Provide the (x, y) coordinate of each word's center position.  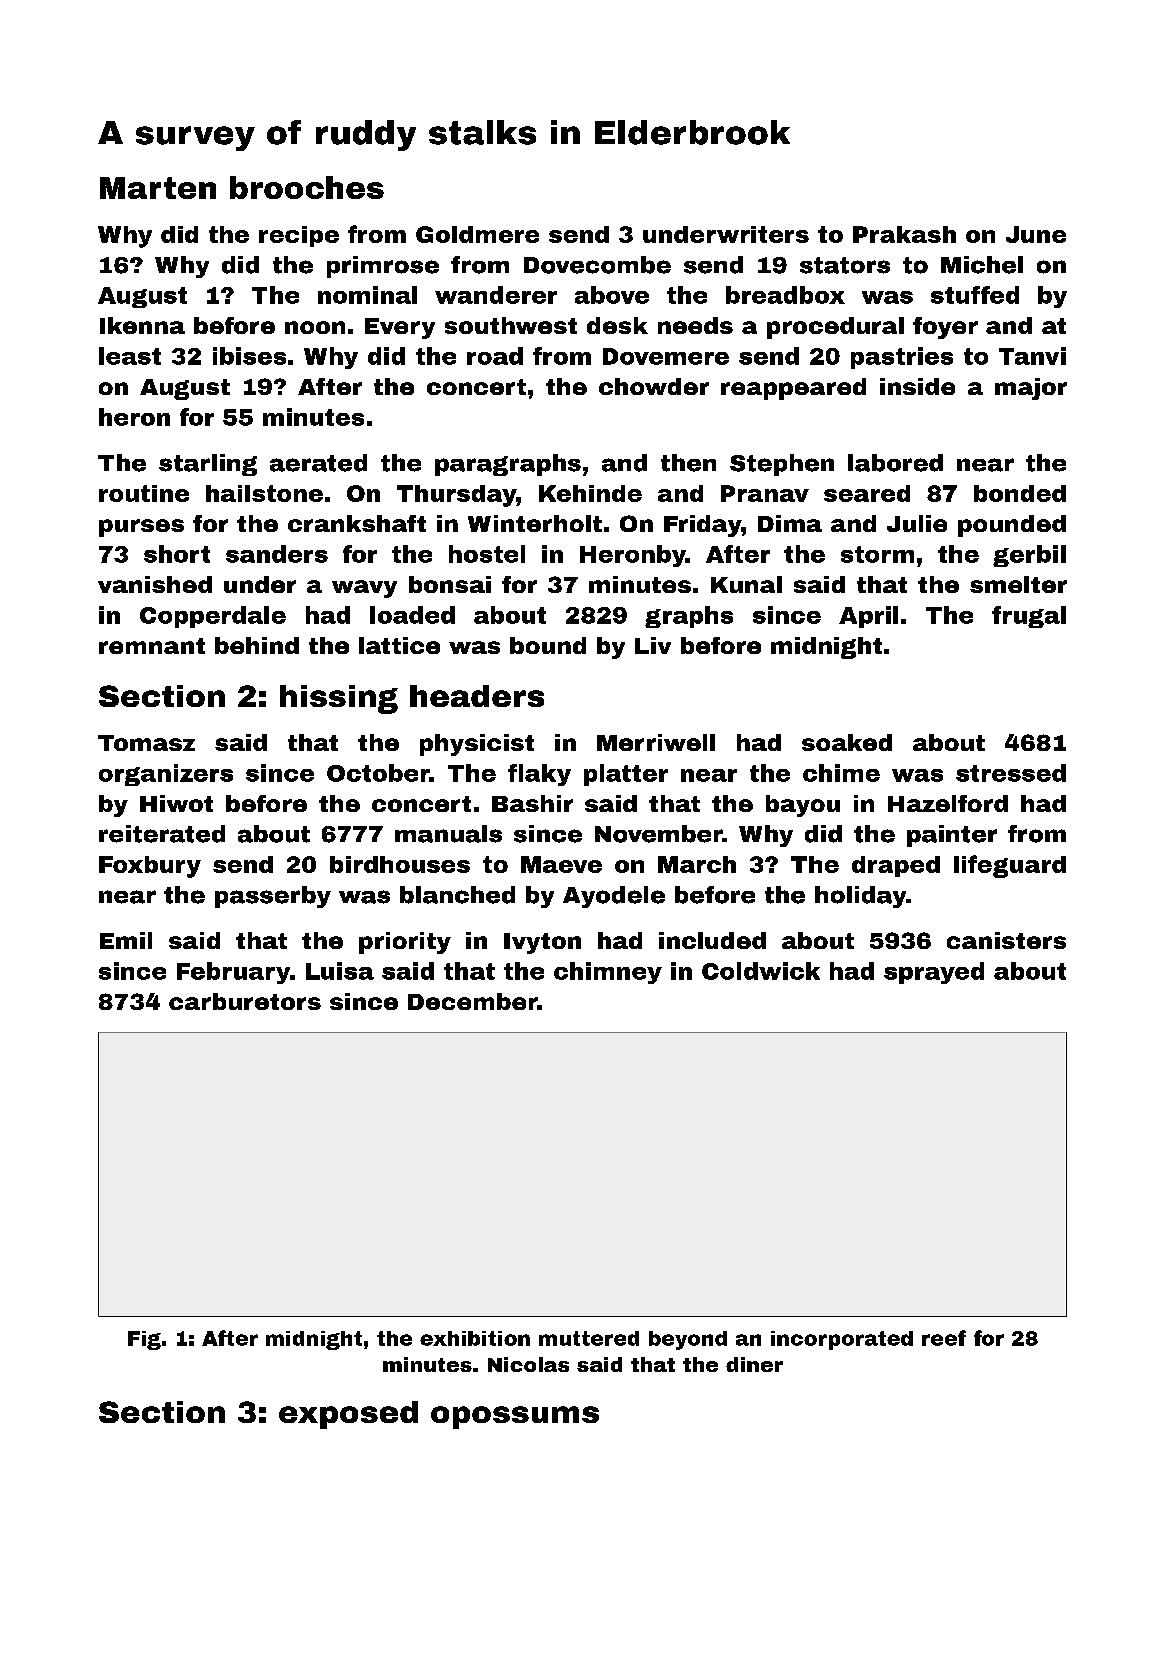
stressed (1011, 773)
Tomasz (146, 743)
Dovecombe (597, 265)
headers (477, 696)
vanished (155, 584)
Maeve (561, 864)
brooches (307, 187)
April (868, 617)
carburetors (245, 1001)
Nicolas (528, 1364)
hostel (487, 554)
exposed (348, 1415)
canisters (1006, 940)
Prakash (904, 234)
